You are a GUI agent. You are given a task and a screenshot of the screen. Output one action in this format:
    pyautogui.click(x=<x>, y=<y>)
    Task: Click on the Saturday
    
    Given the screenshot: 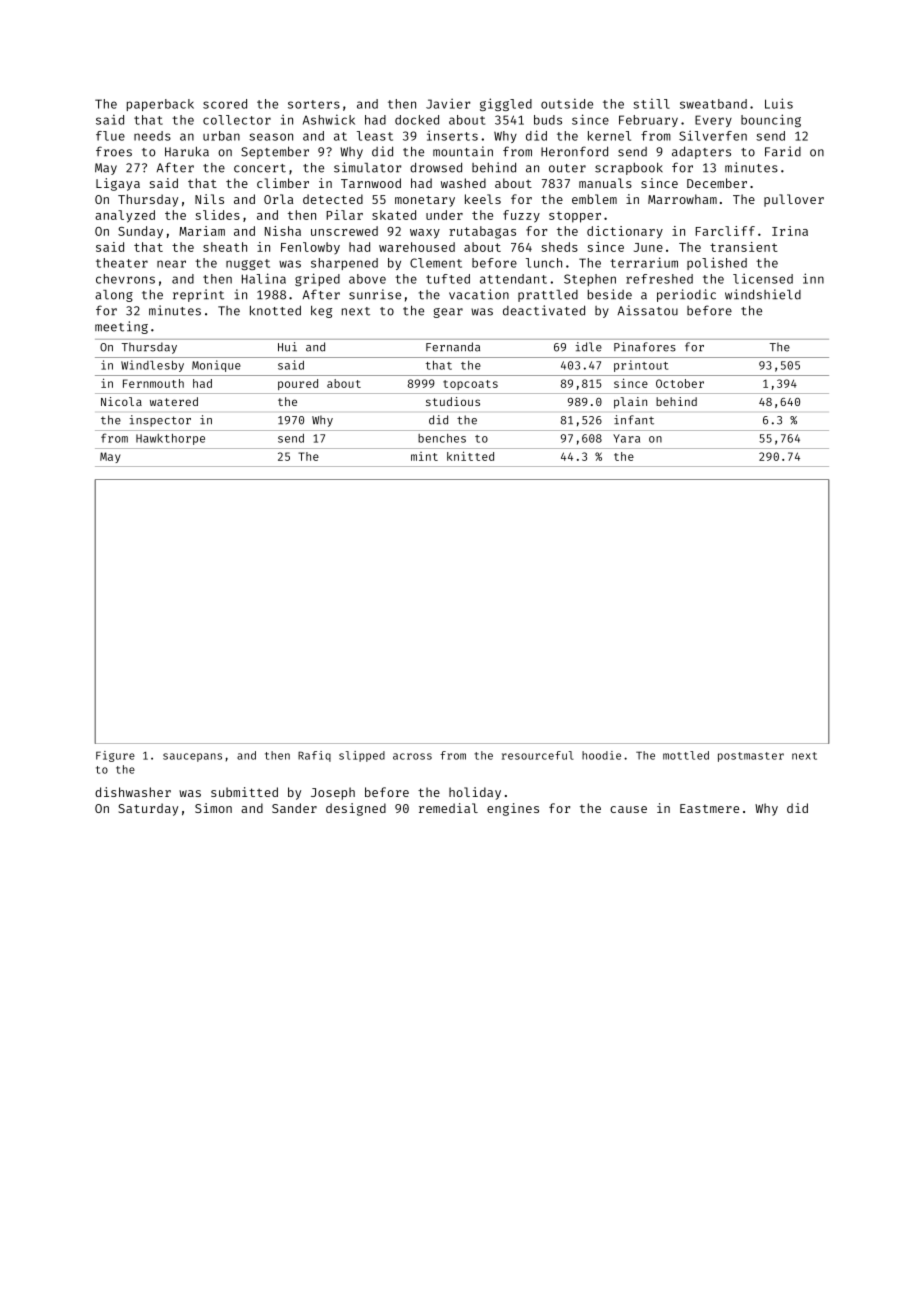 What is the action you would take?
    pyautogui.click(x=148, y=809)
